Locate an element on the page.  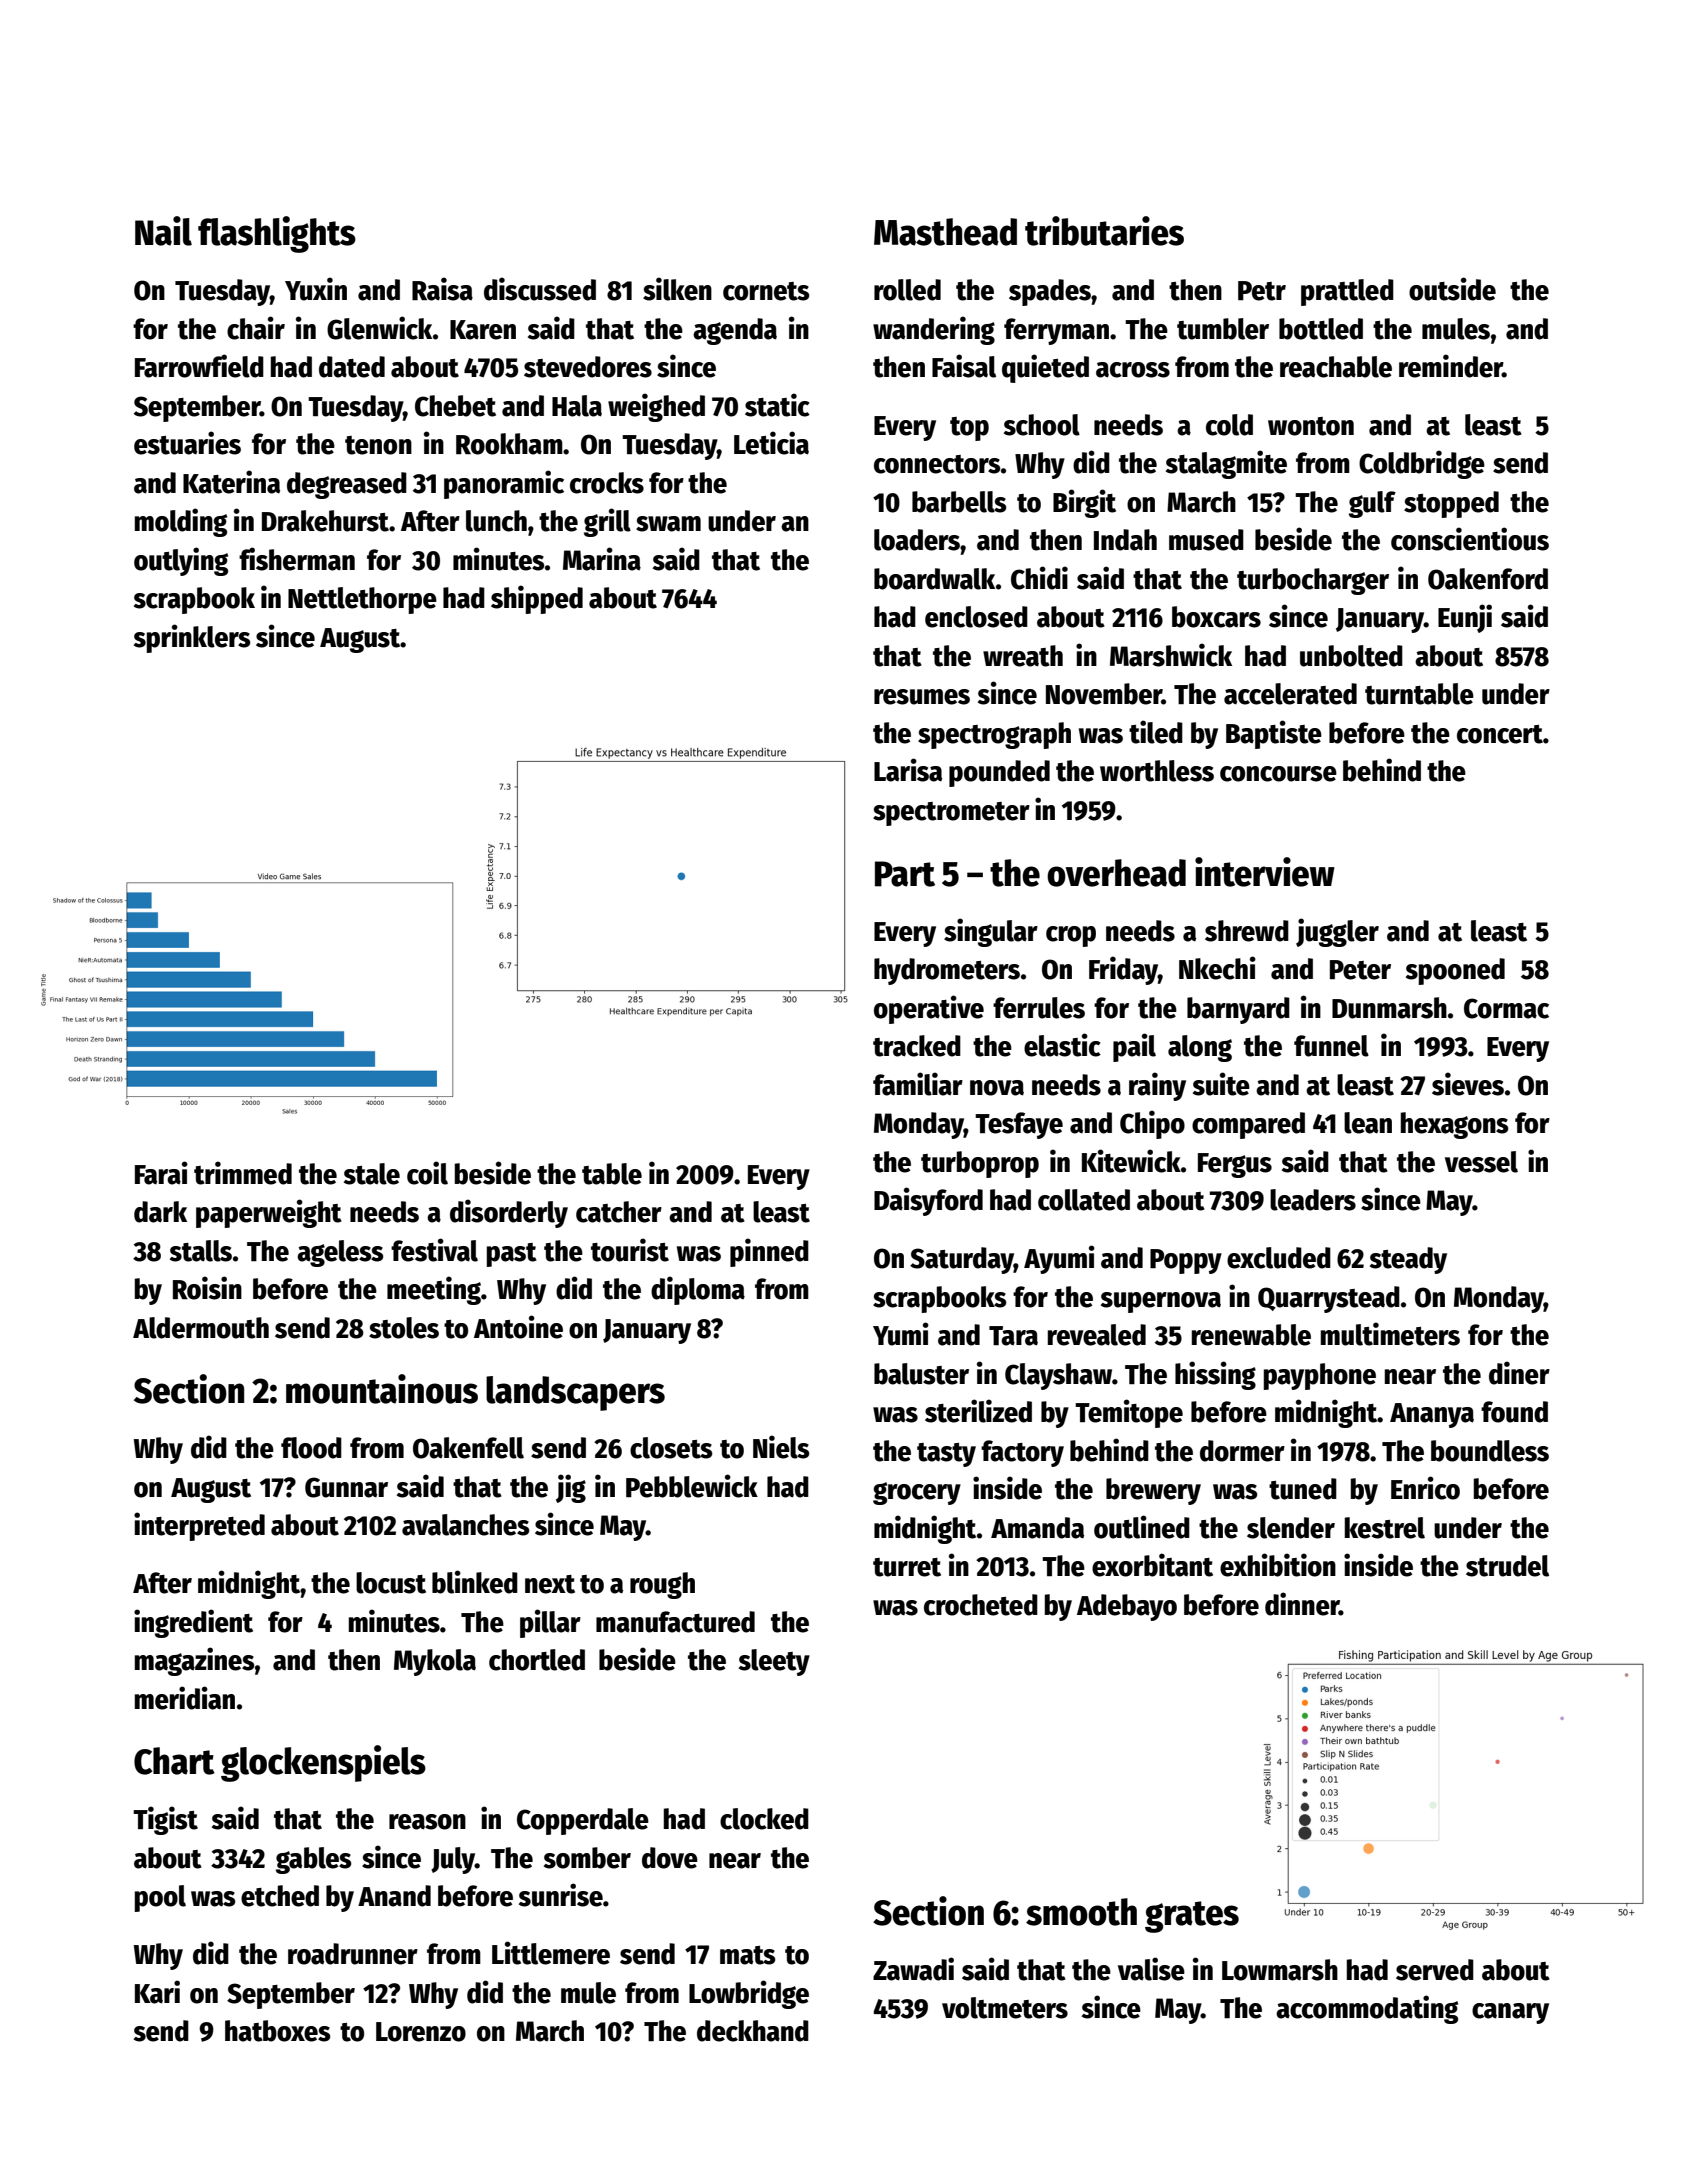
Nail is located at coordinates (163, 231).
